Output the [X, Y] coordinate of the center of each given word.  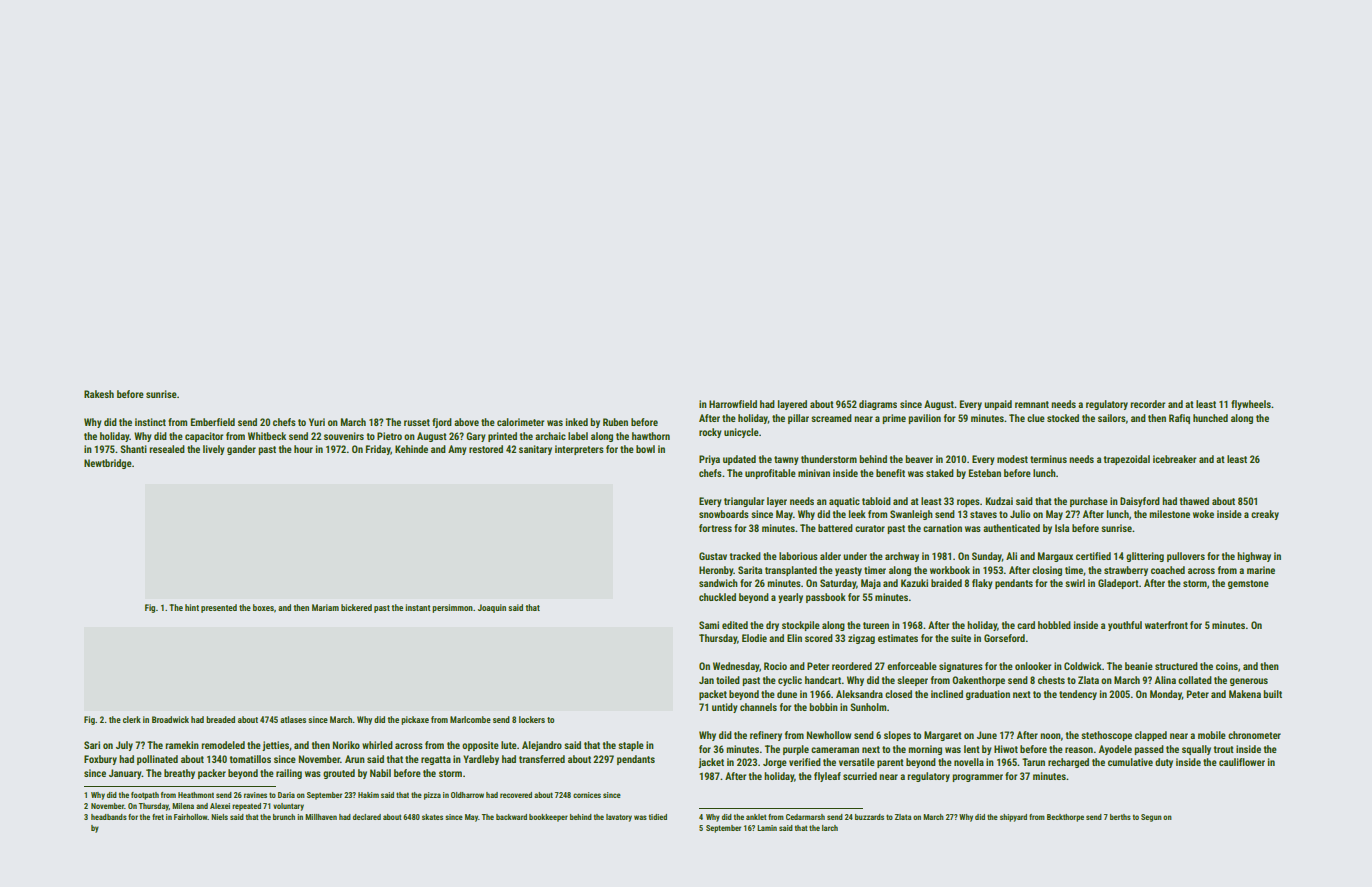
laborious [798, 556]
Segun [1151, 818]
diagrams [878, 405]
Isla [1062, 528]
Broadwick [170, 719]
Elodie [754, 638]
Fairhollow [191, 817]
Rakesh [99, 394]
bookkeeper [548, 818]
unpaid [998, 405]
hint [192, 607]
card [1026, 625]
